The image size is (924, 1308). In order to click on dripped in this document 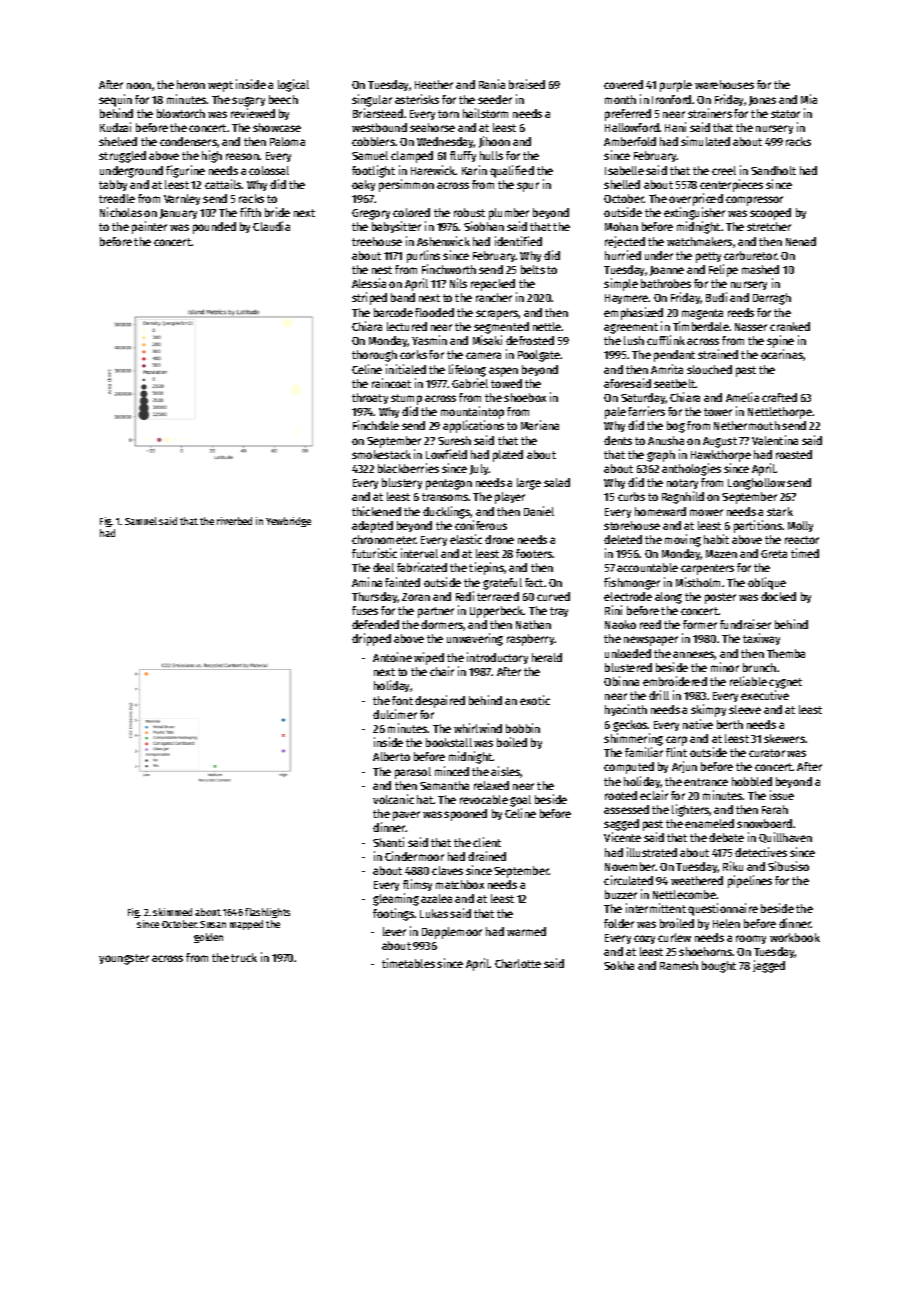, I will do `click(371, 639)`.
